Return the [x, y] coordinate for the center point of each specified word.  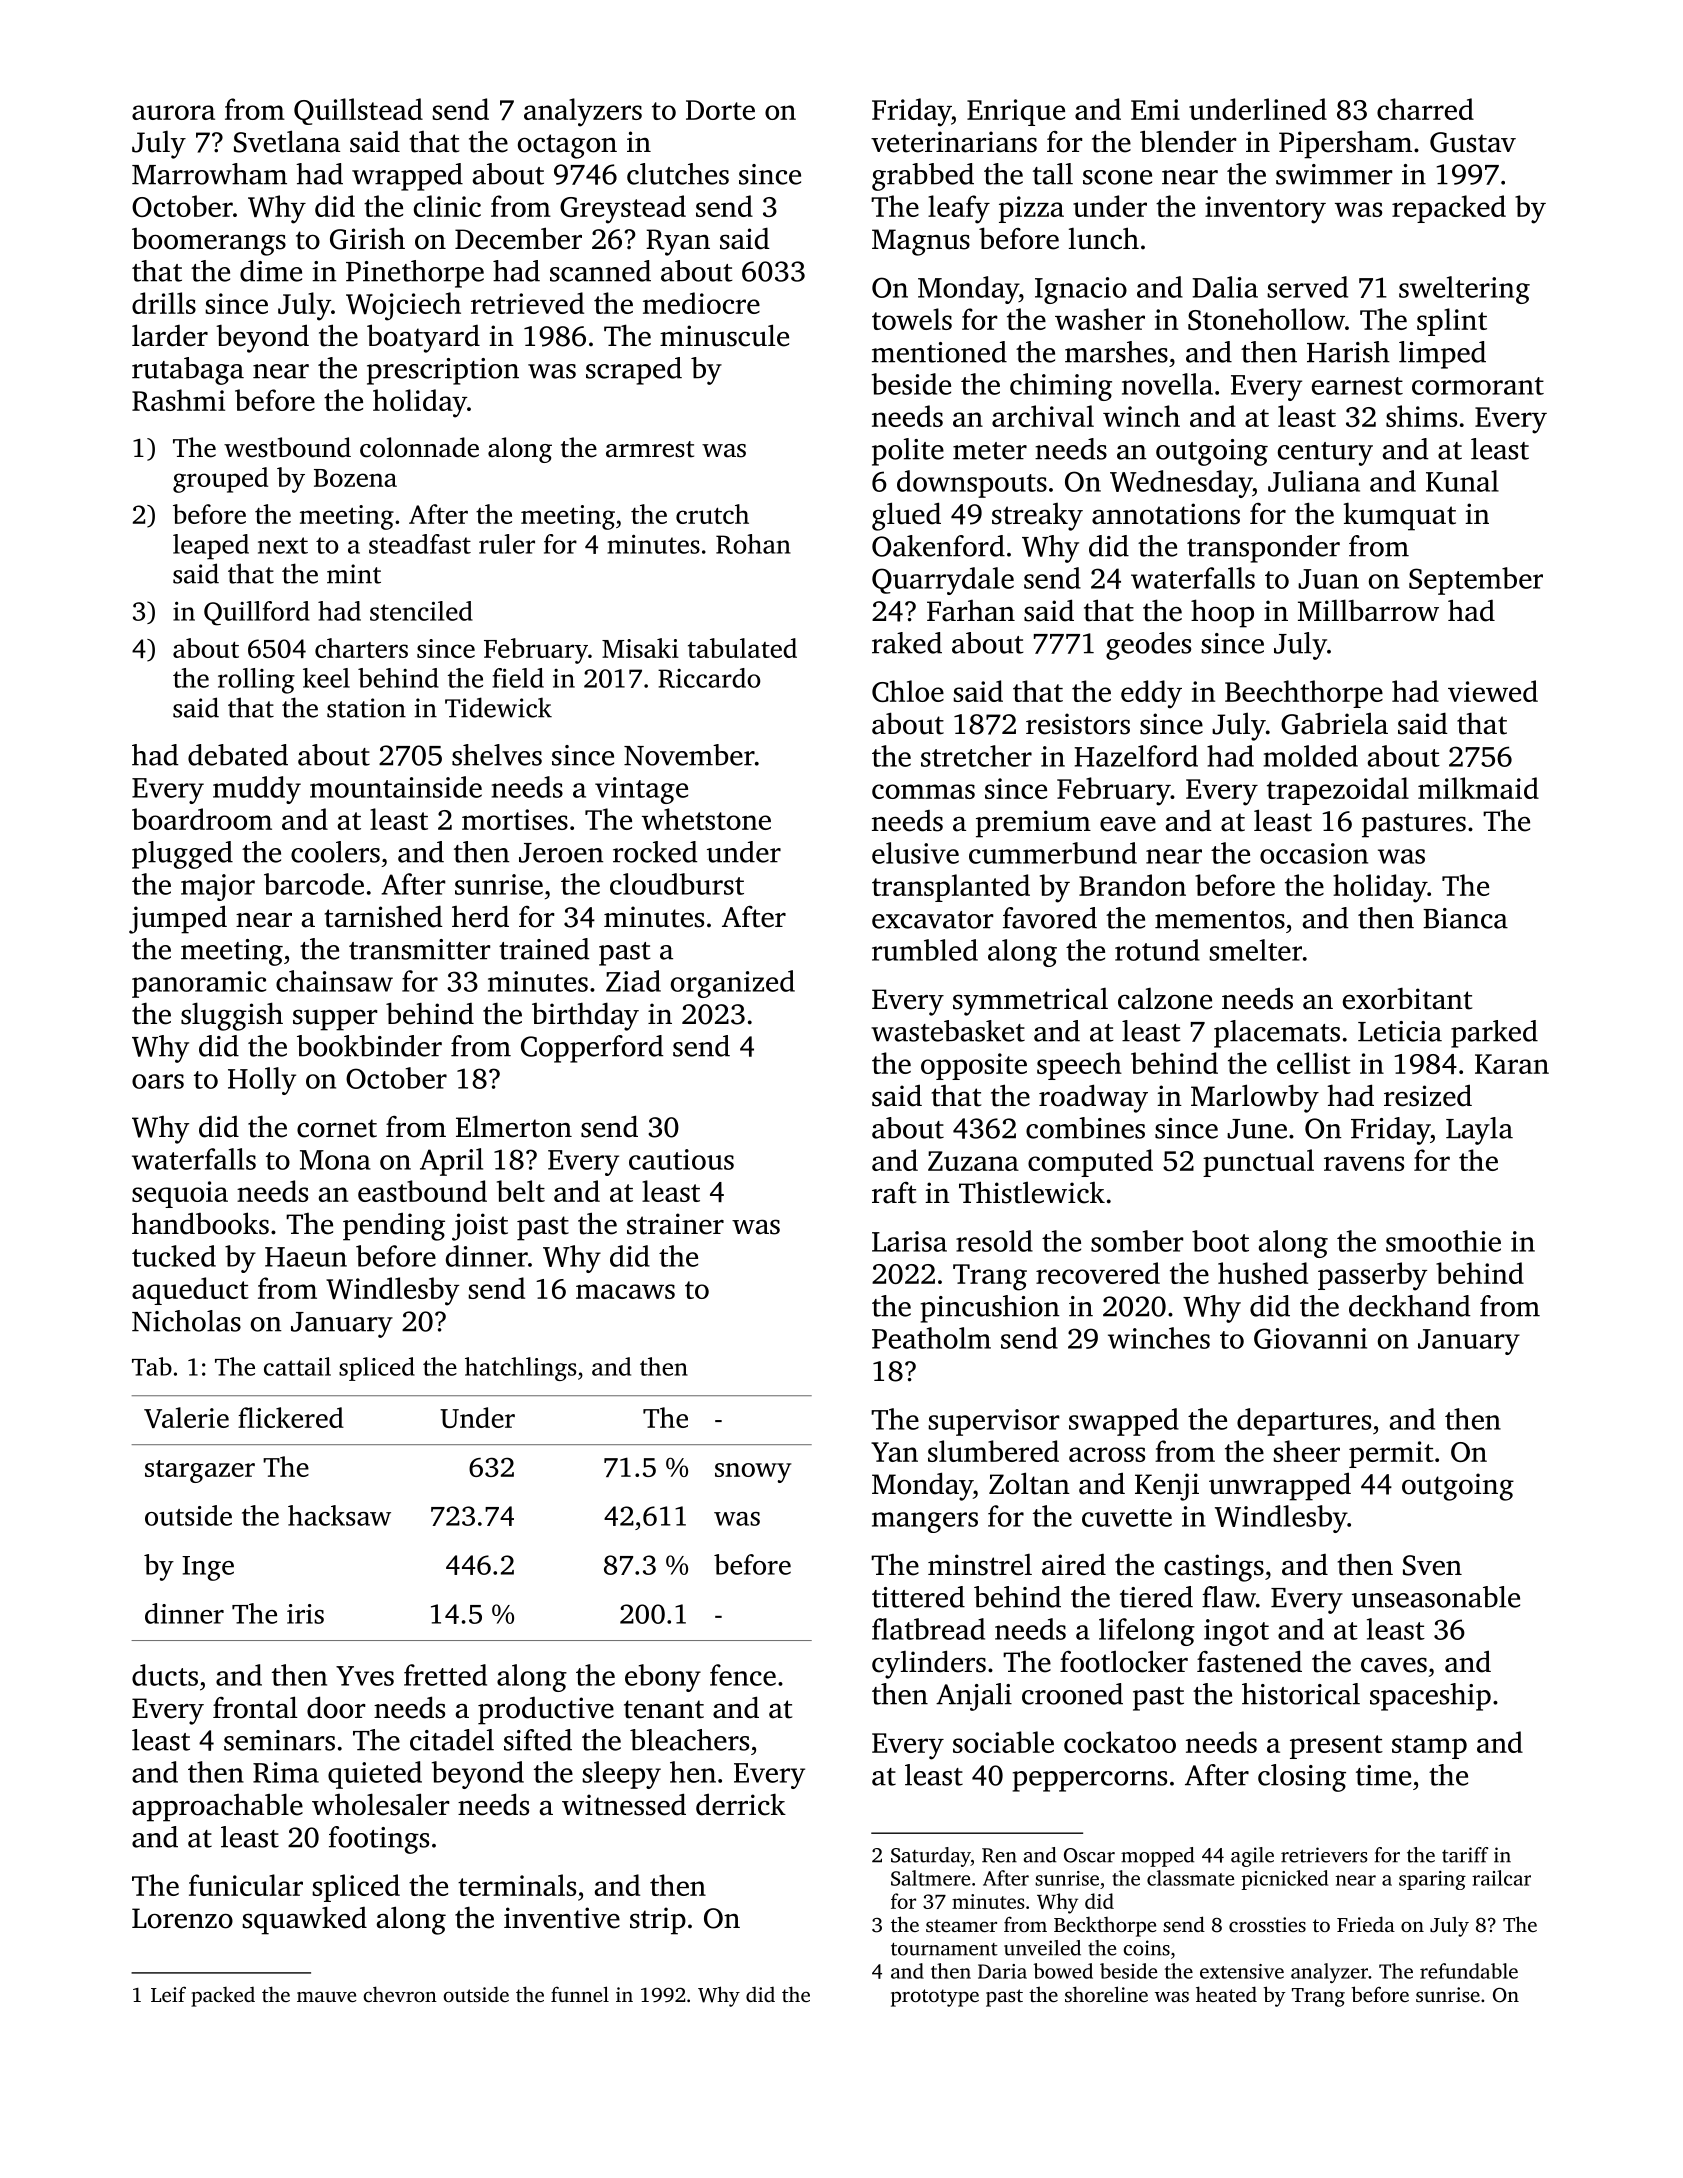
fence [743, 1675]
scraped [634, 371]
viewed [1493, 691]
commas [923, 791]
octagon [567, 146]
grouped [220, 480]
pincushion [990, 1309]
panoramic [199, 984]
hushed [1263, 1273]
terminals [517, 1885]
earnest [1357, 386]
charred [1425, 109]
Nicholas [186, 1321]
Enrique [1016, 112]
